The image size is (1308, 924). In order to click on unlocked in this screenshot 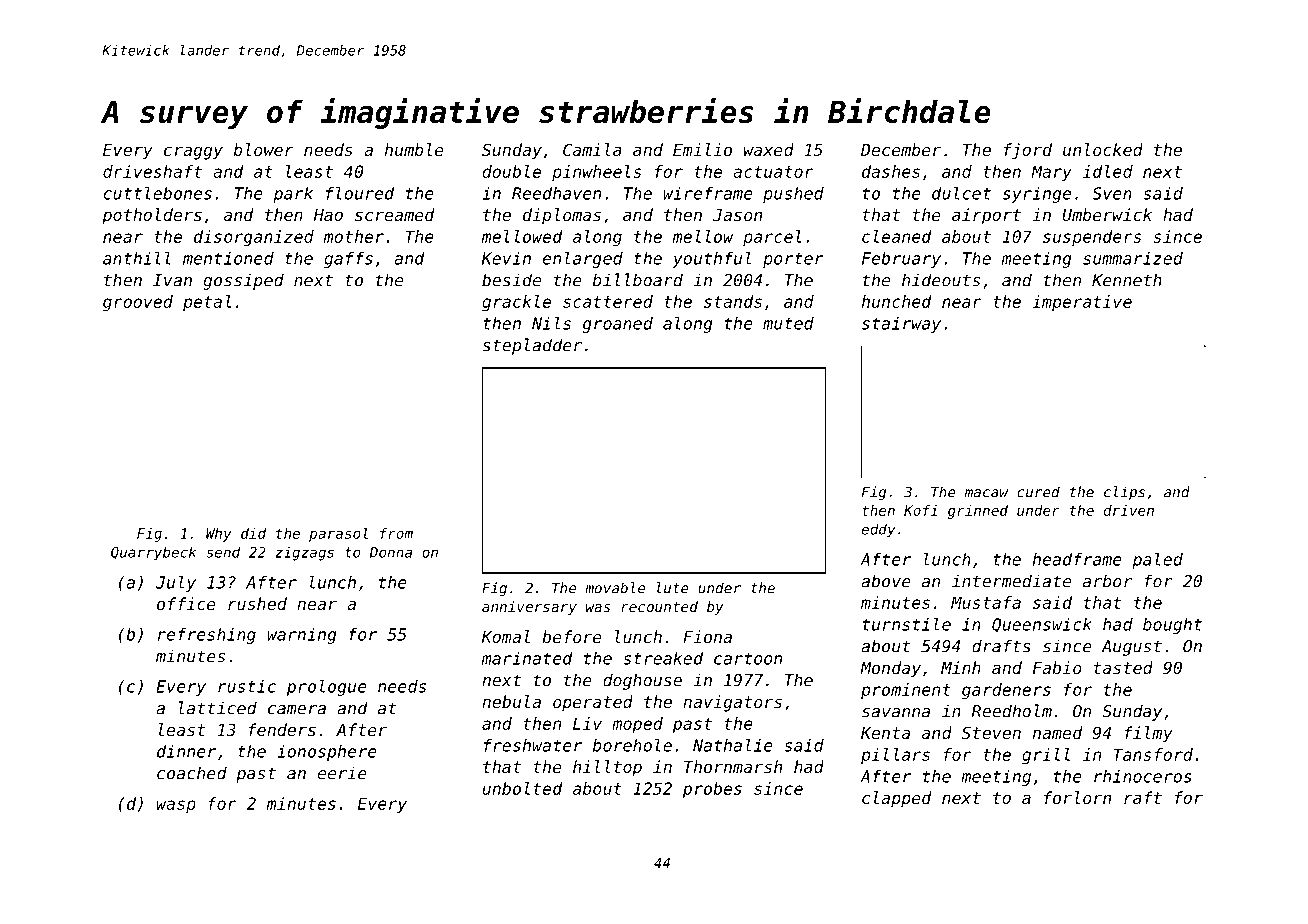, I will do `click(1103, 149)`.
